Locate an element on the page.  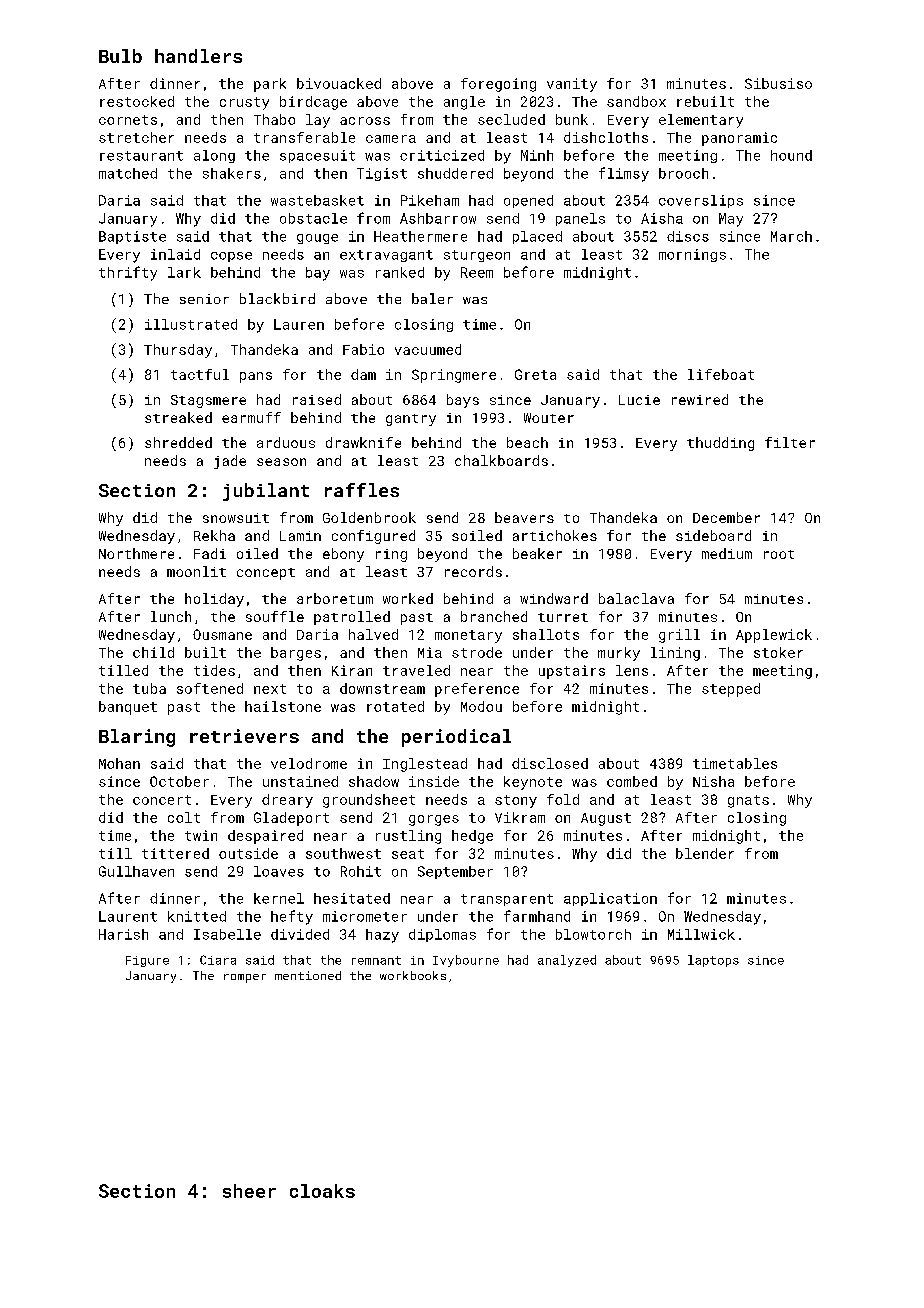
Harish is located at coordinates (123, 934).
